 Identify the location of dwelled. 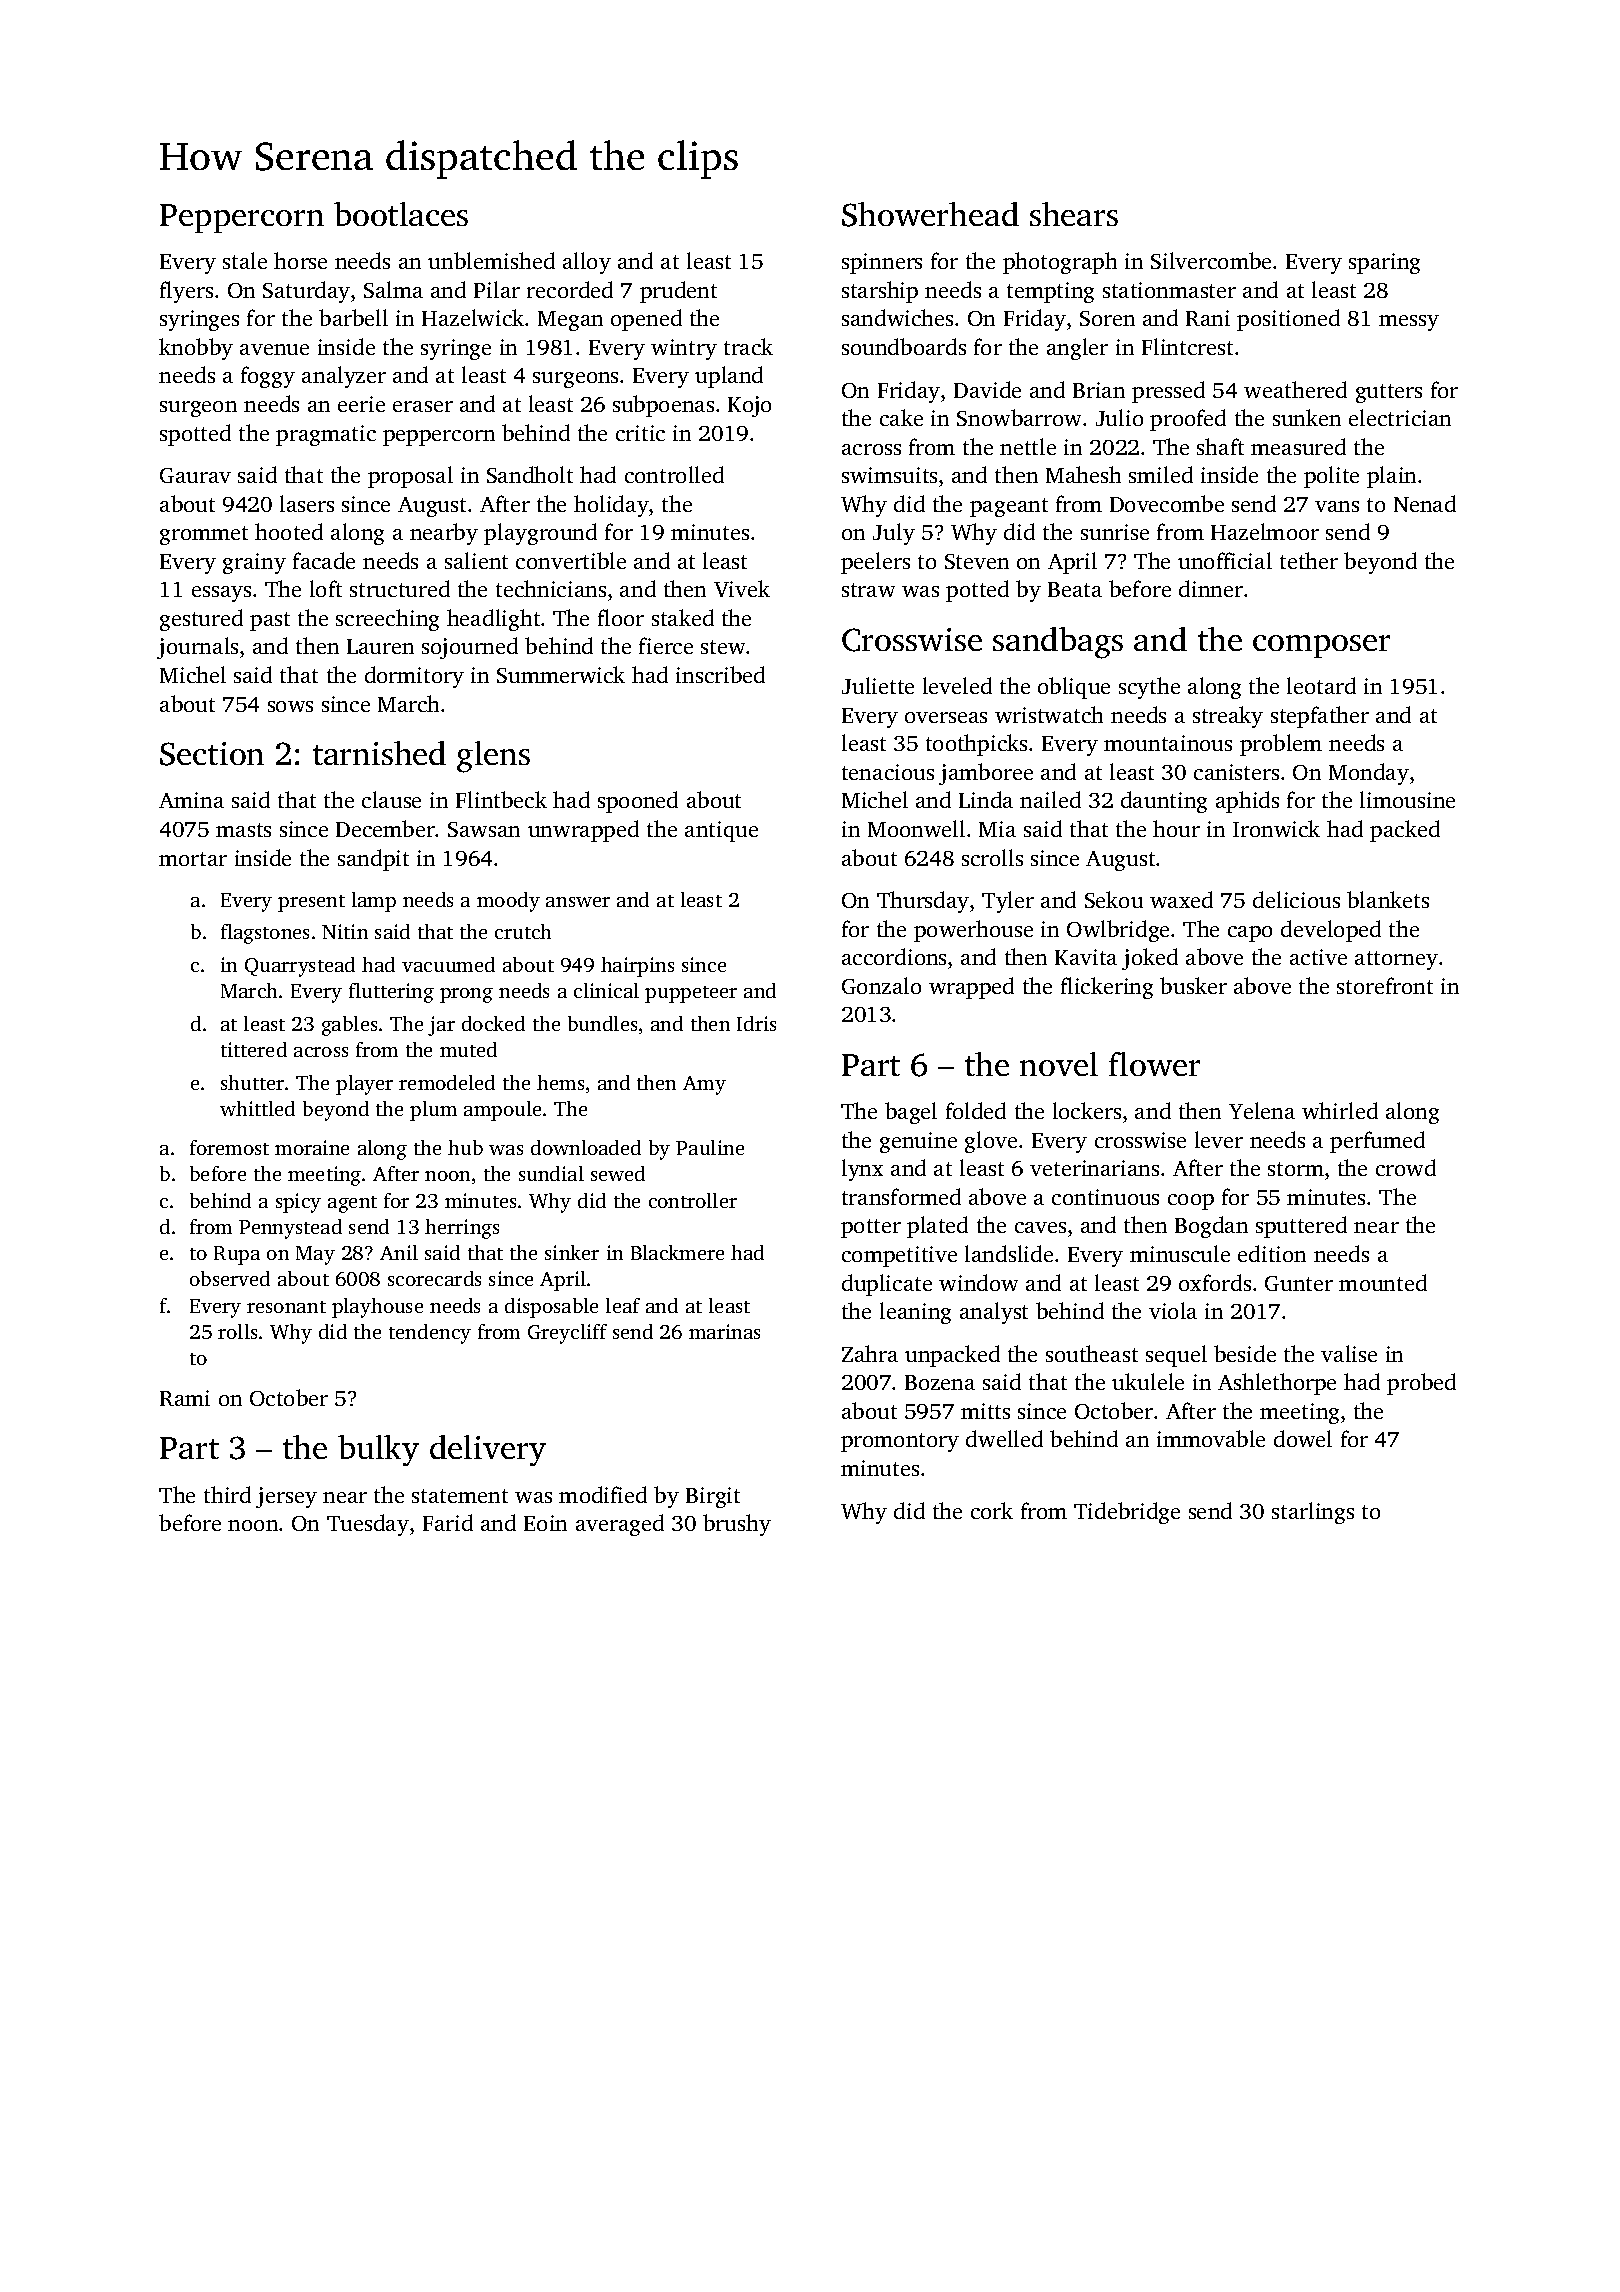
(1004, 1438).
